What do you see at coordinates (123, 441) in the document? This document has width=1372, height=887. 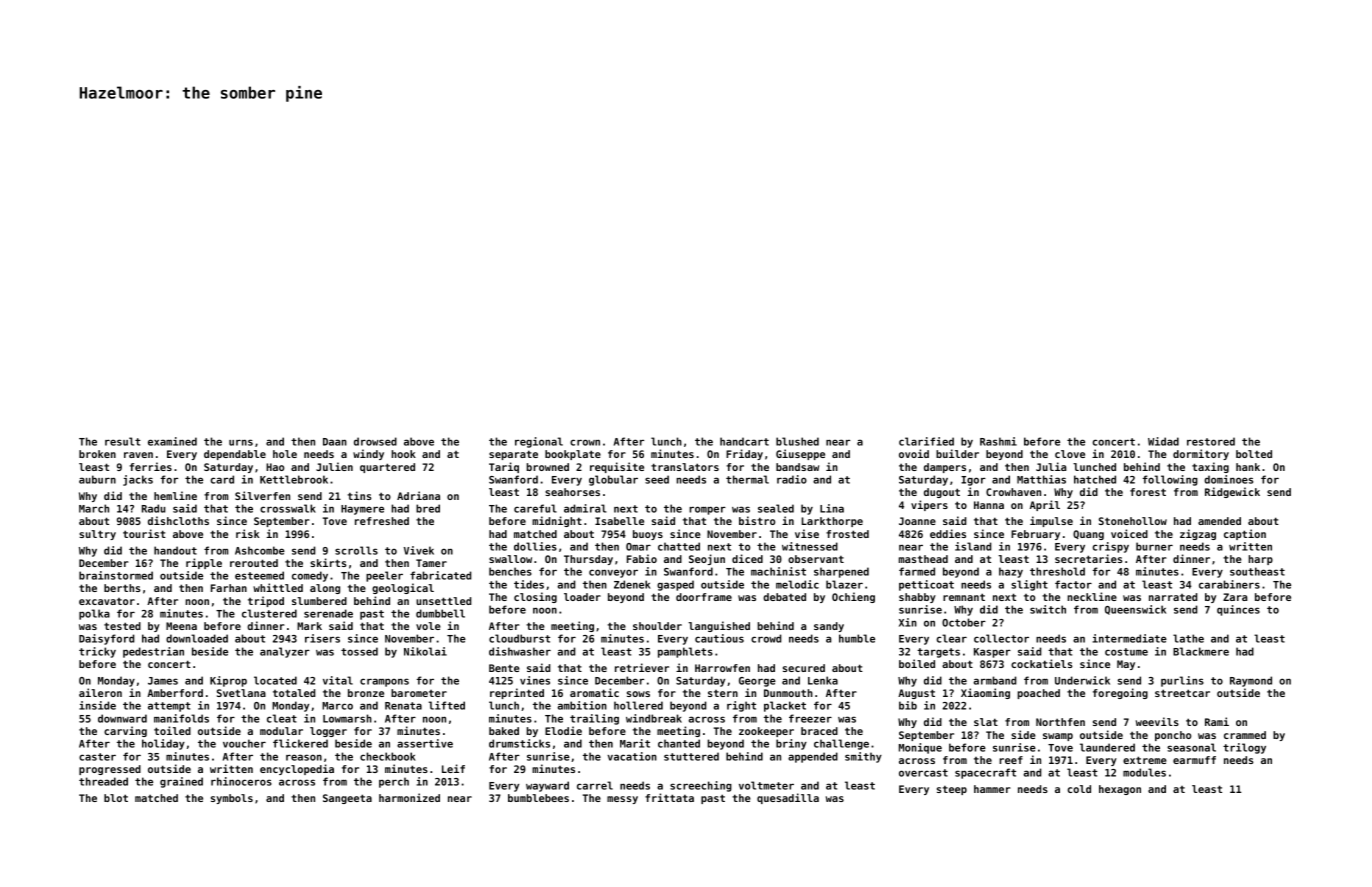 I see `result` at bounding box center [123, 441].
